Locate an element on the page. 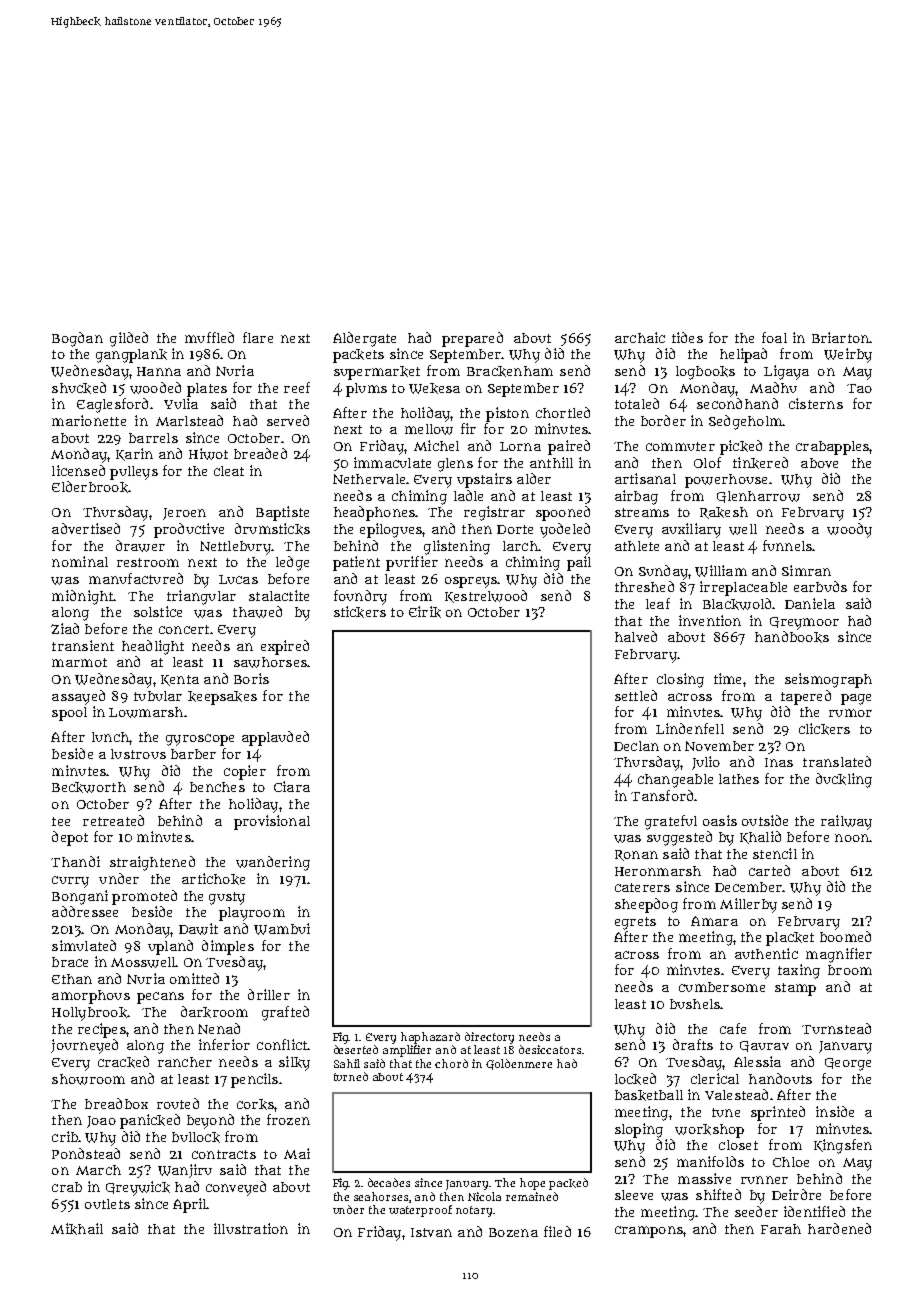 Image resolution: width=924 pixels, height=1308 pixels. glistening is located at coordinates (457, 547).
